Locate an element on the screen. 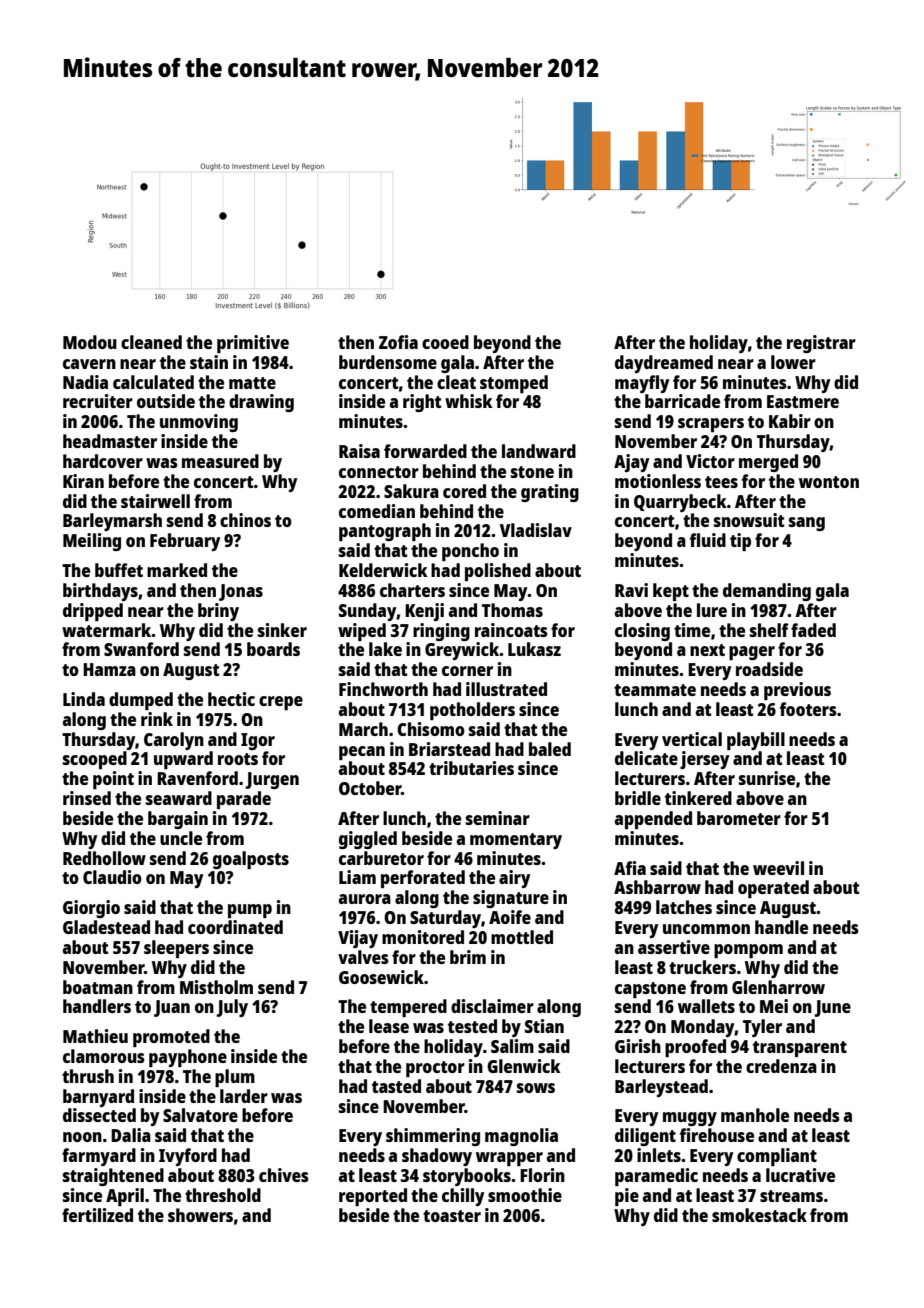  Jonas is located at coordinates (241, 592).
